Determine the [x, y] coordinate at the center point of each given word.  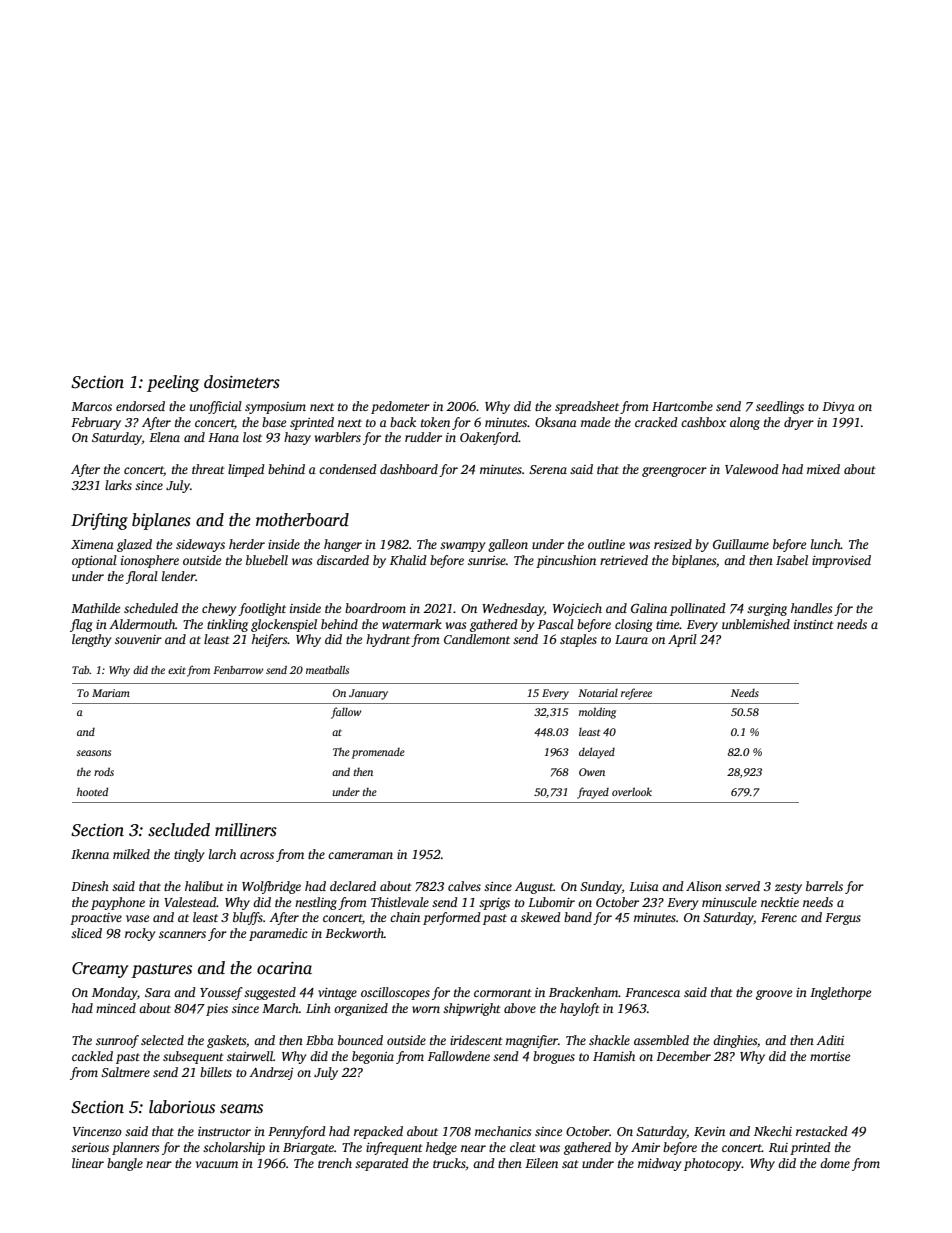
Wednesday [513, 609]
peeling [173, 383]
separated [382, 1164]
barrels [824, 886]
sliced [86, 933]
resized [673, 544]
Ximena [92, 544]
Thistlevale [400, 902]
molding [597, 713]
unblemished [756, 624]
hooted [92, 791]
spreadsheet [587, 407]
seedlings [780, 407]
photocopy [713, 1164]
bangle [125, 1164]
